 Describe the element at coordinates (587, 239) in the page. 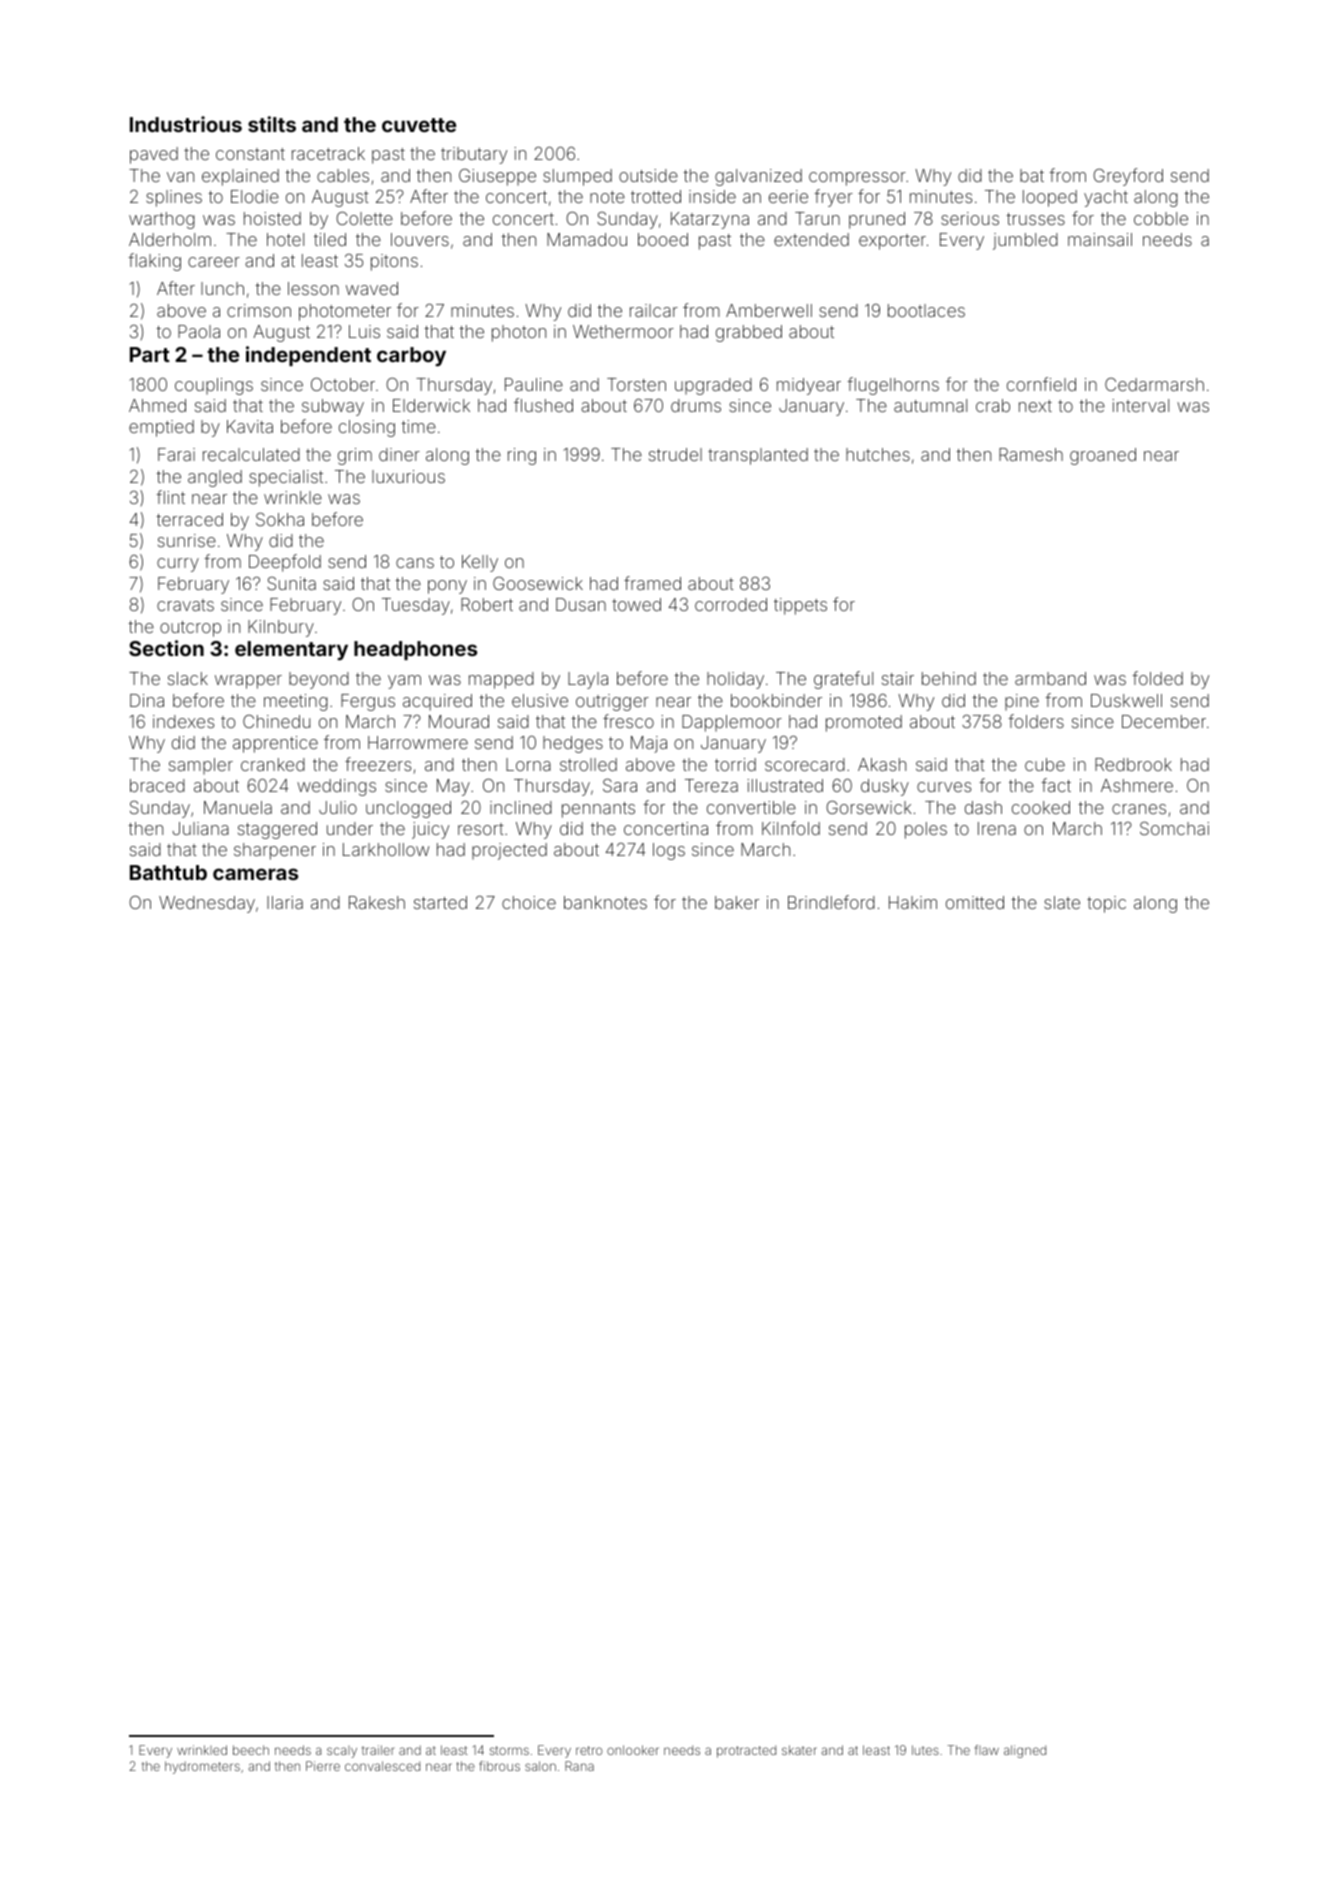

I see `Mamadou` at that location.
